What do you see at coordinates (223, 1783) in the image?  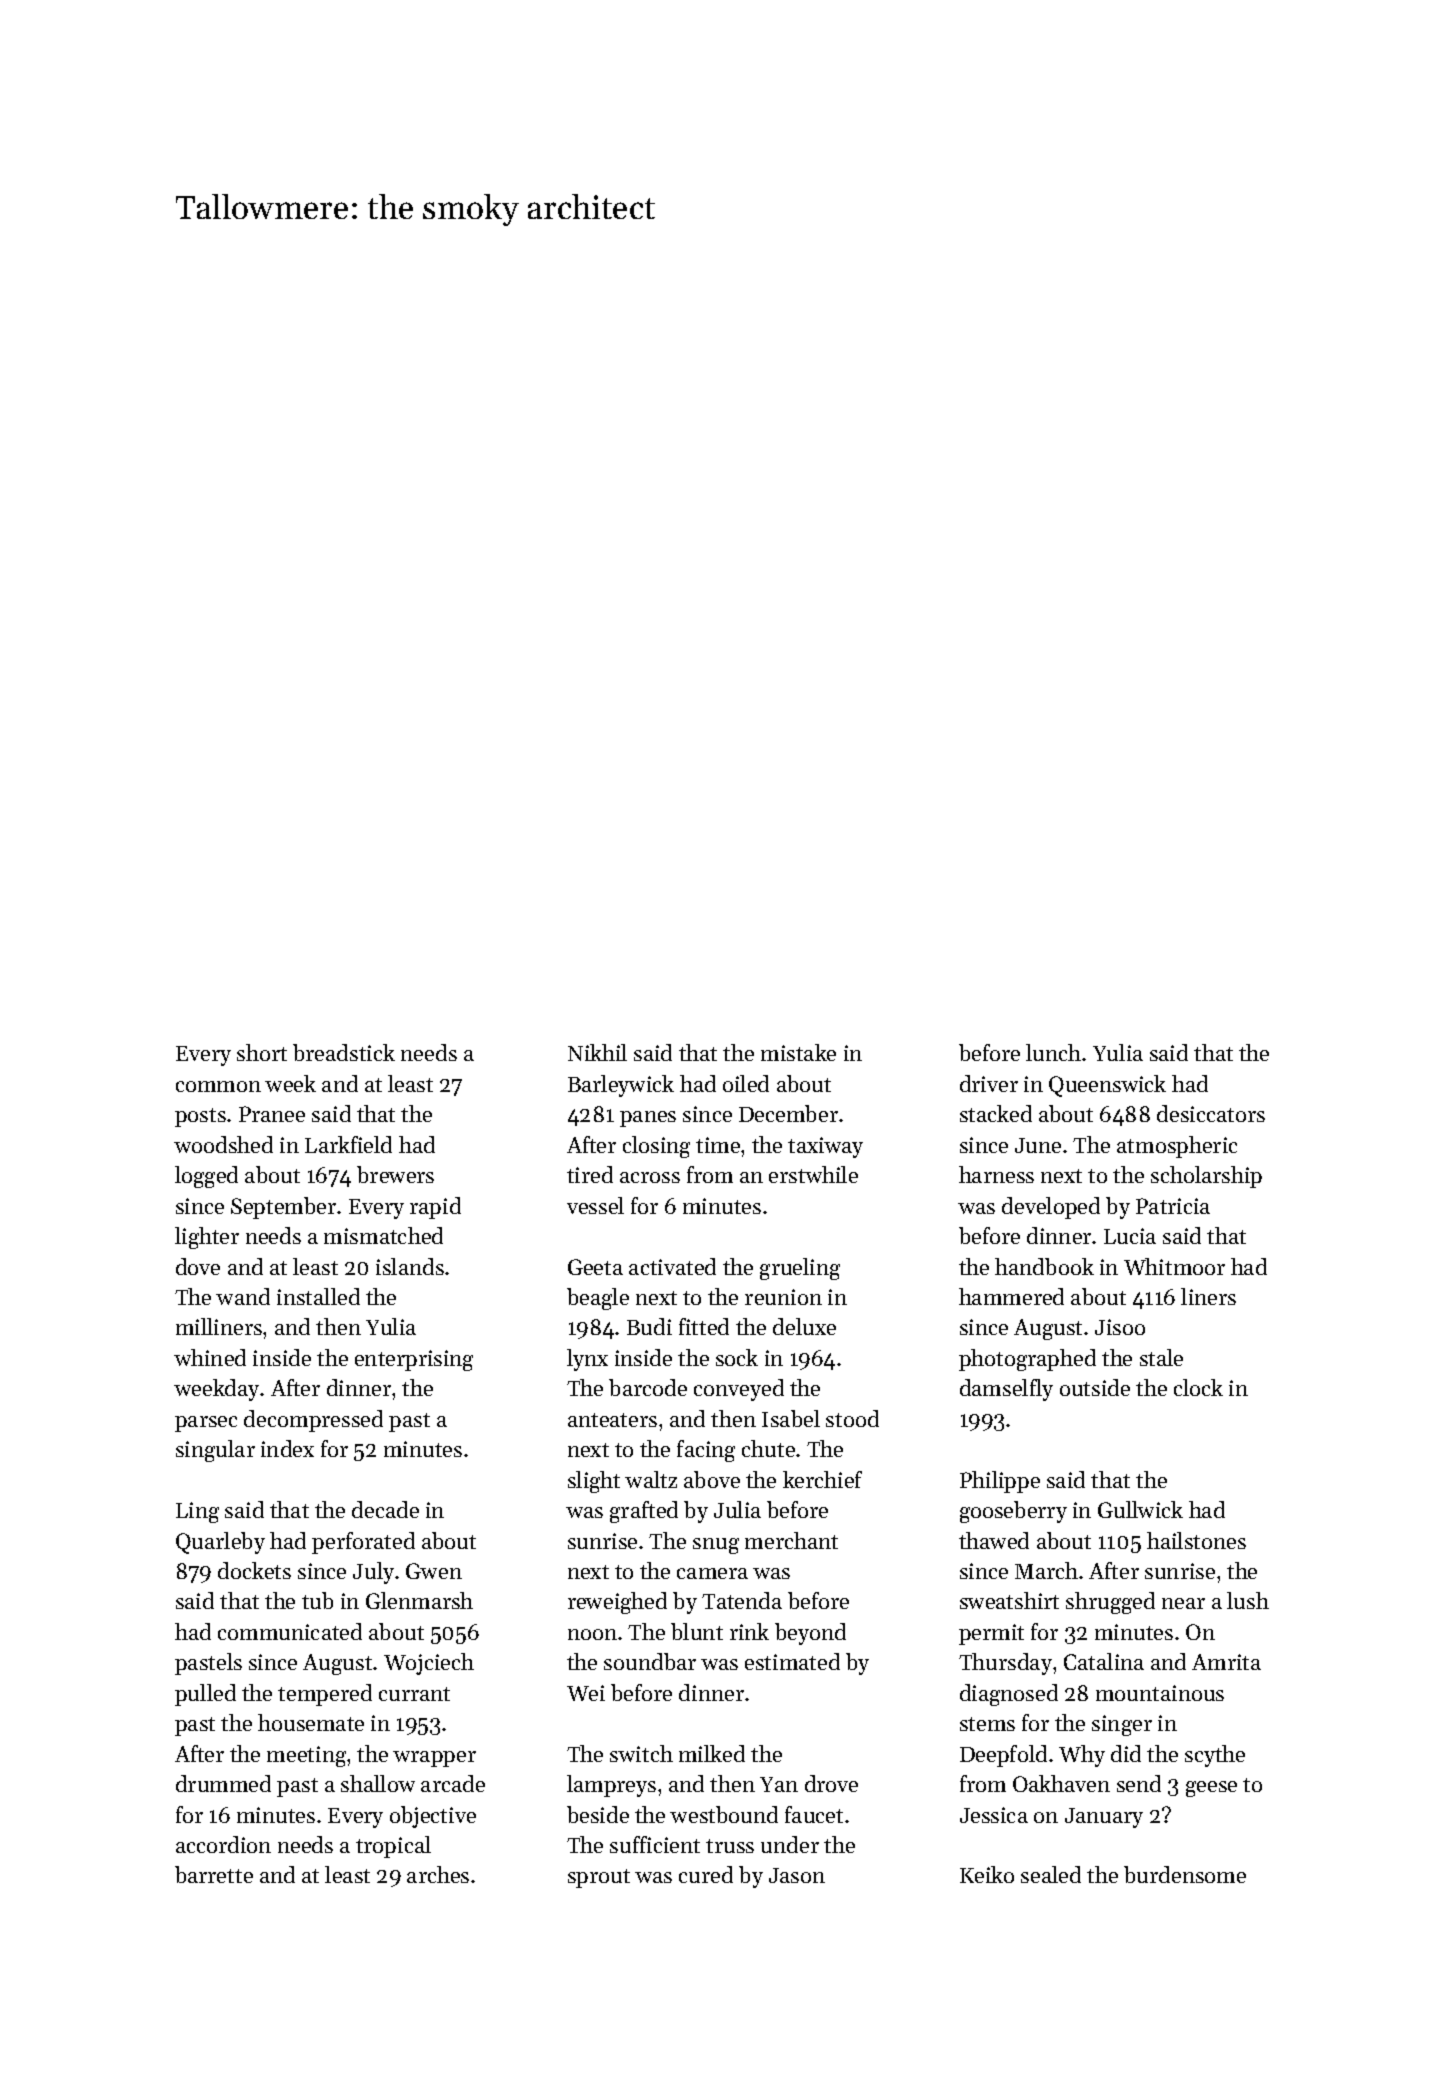 I see `drummed` at bounding box center [223, 1783].
